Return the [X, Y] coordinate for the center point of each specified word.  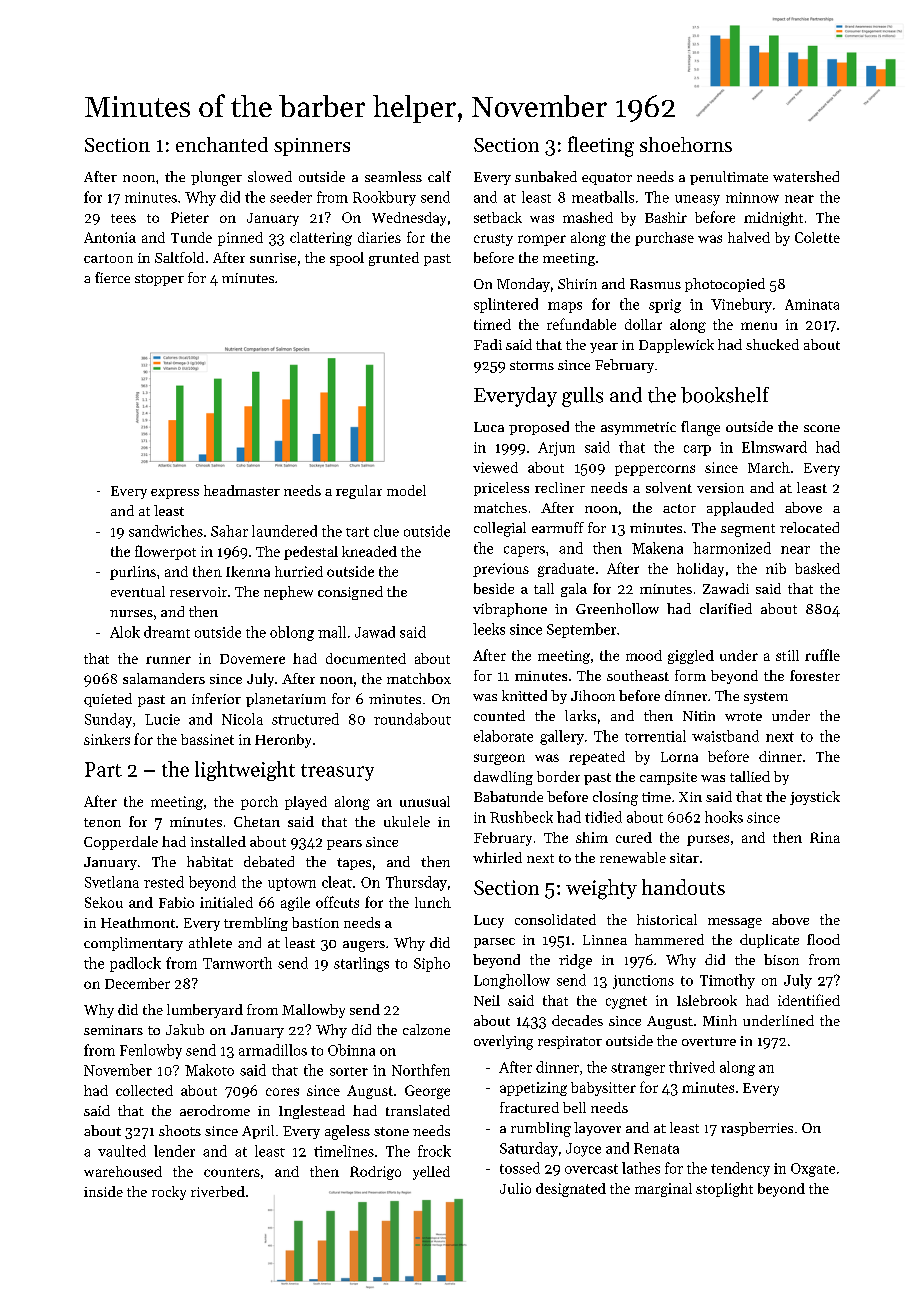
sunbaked [546, 176]
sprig [665, 306]
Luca [489, 427]
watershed [806, 176]
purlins [133, 573]
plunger [216, 178]
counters [232, 1172]
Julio [515, 1188]
